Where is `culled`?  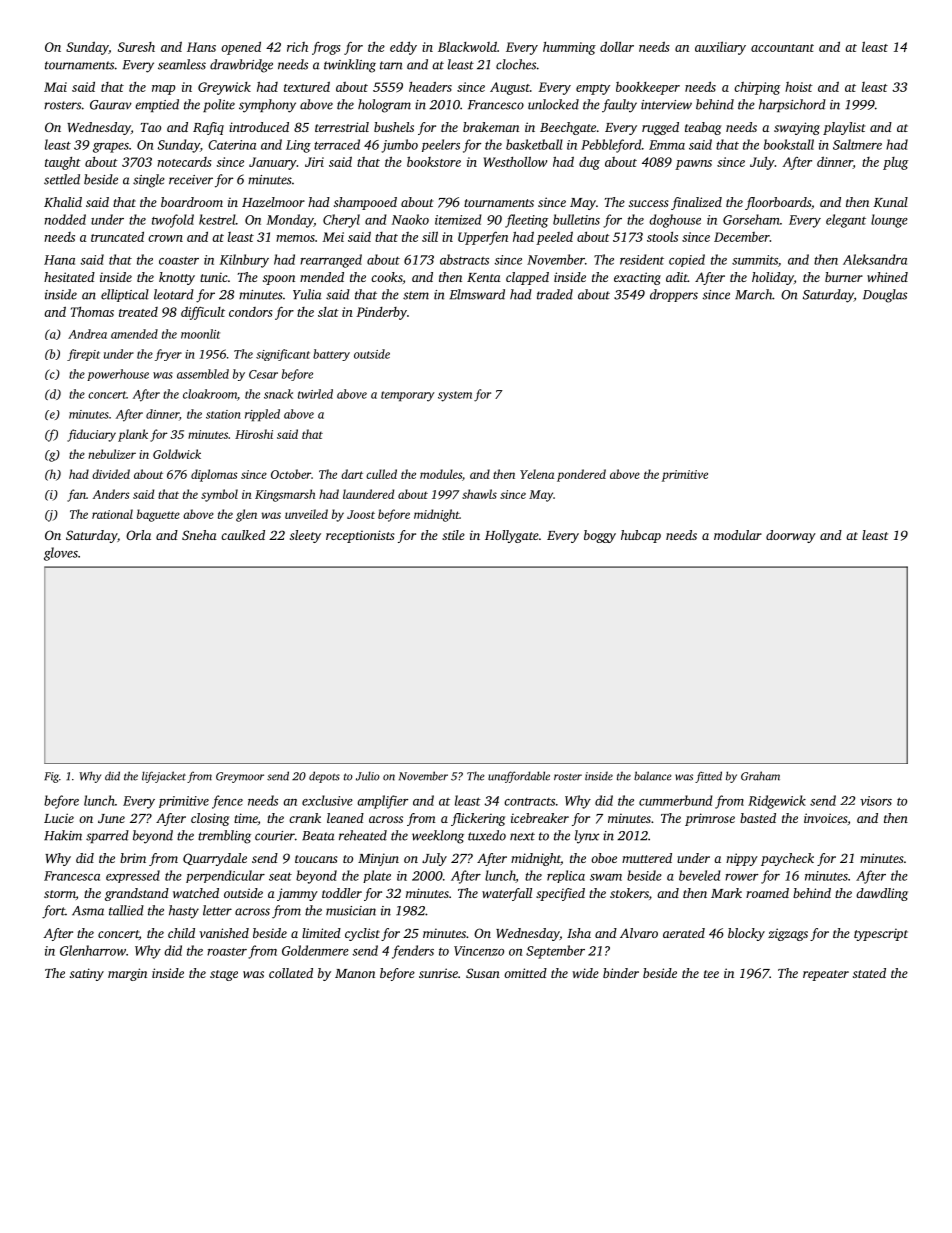
culled is located at coordinates (381, 474).
